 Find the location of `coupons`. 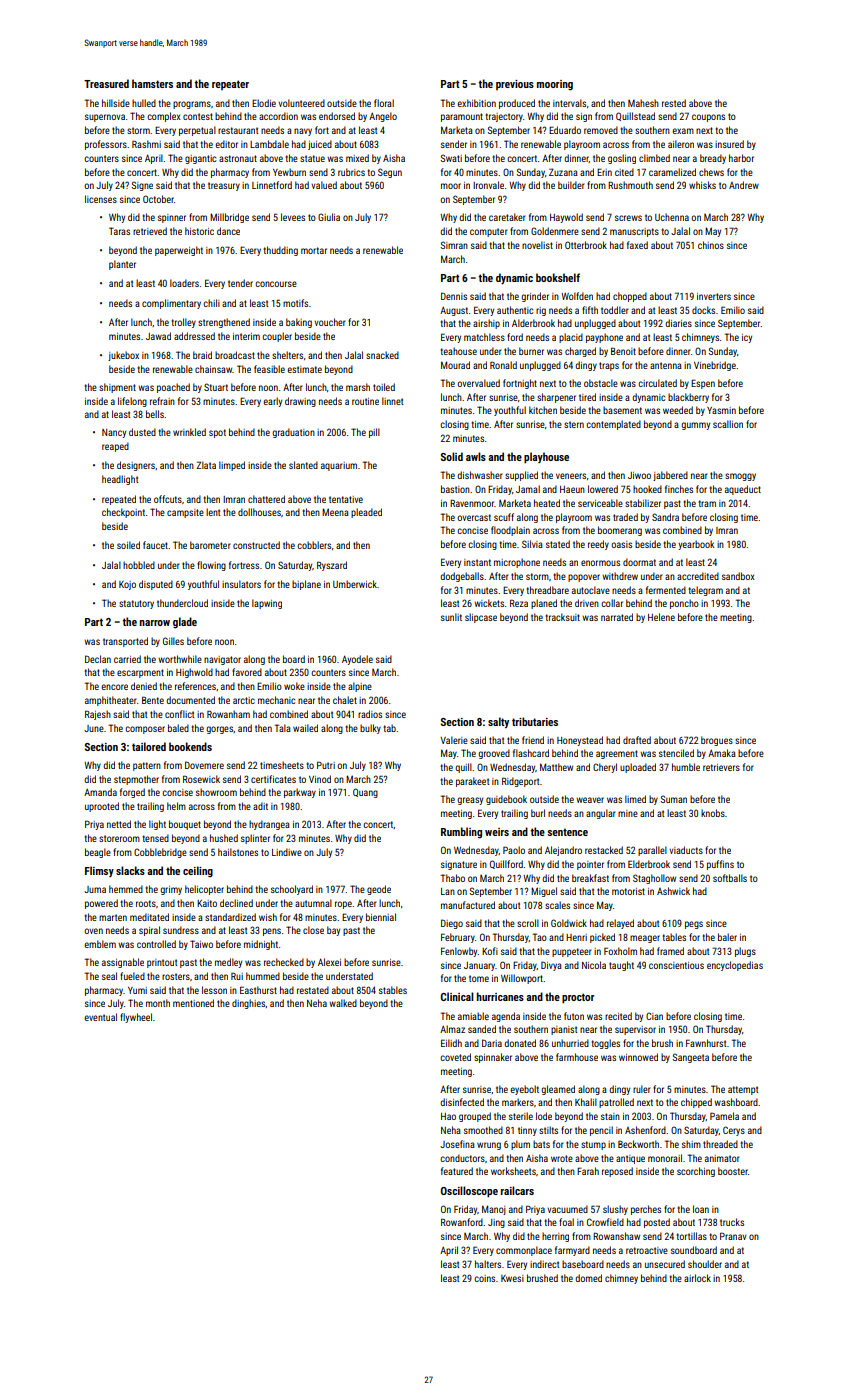

coupons is located at coordinates (708, 118).
